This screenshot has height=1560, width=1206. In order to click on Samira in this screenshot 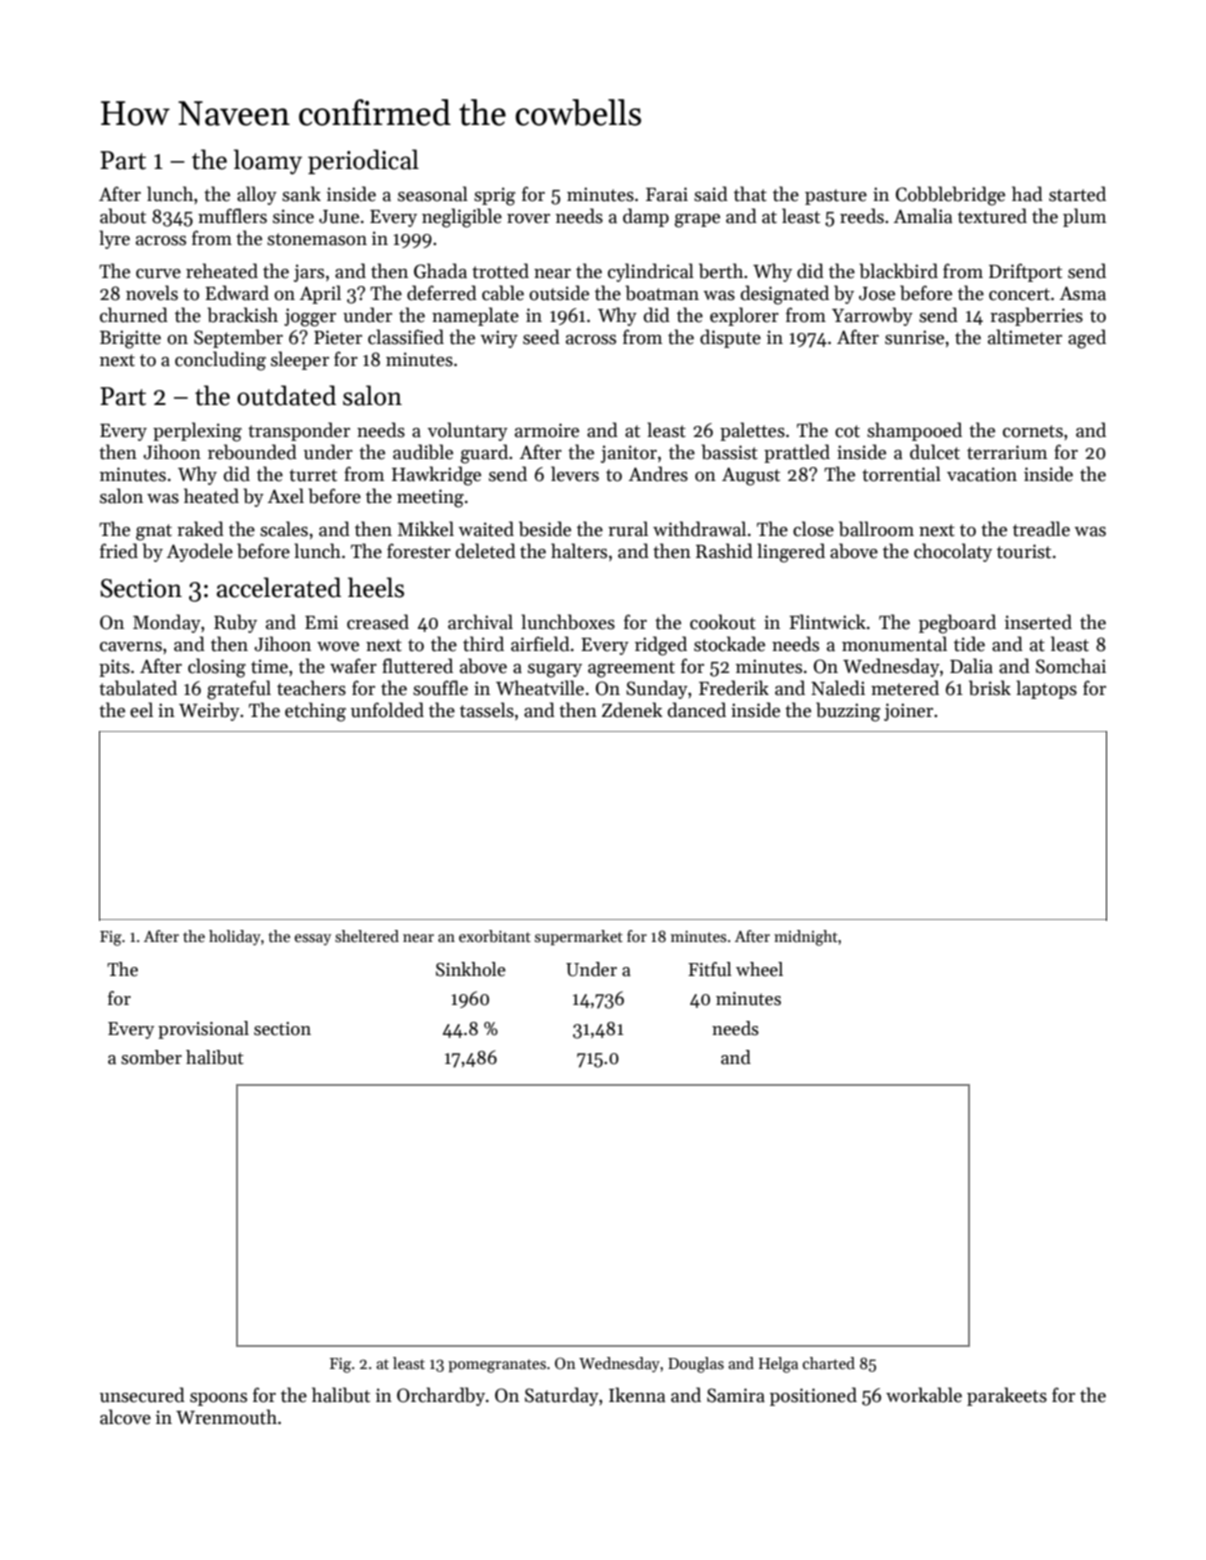, I will do `click(736, 1395)`.
